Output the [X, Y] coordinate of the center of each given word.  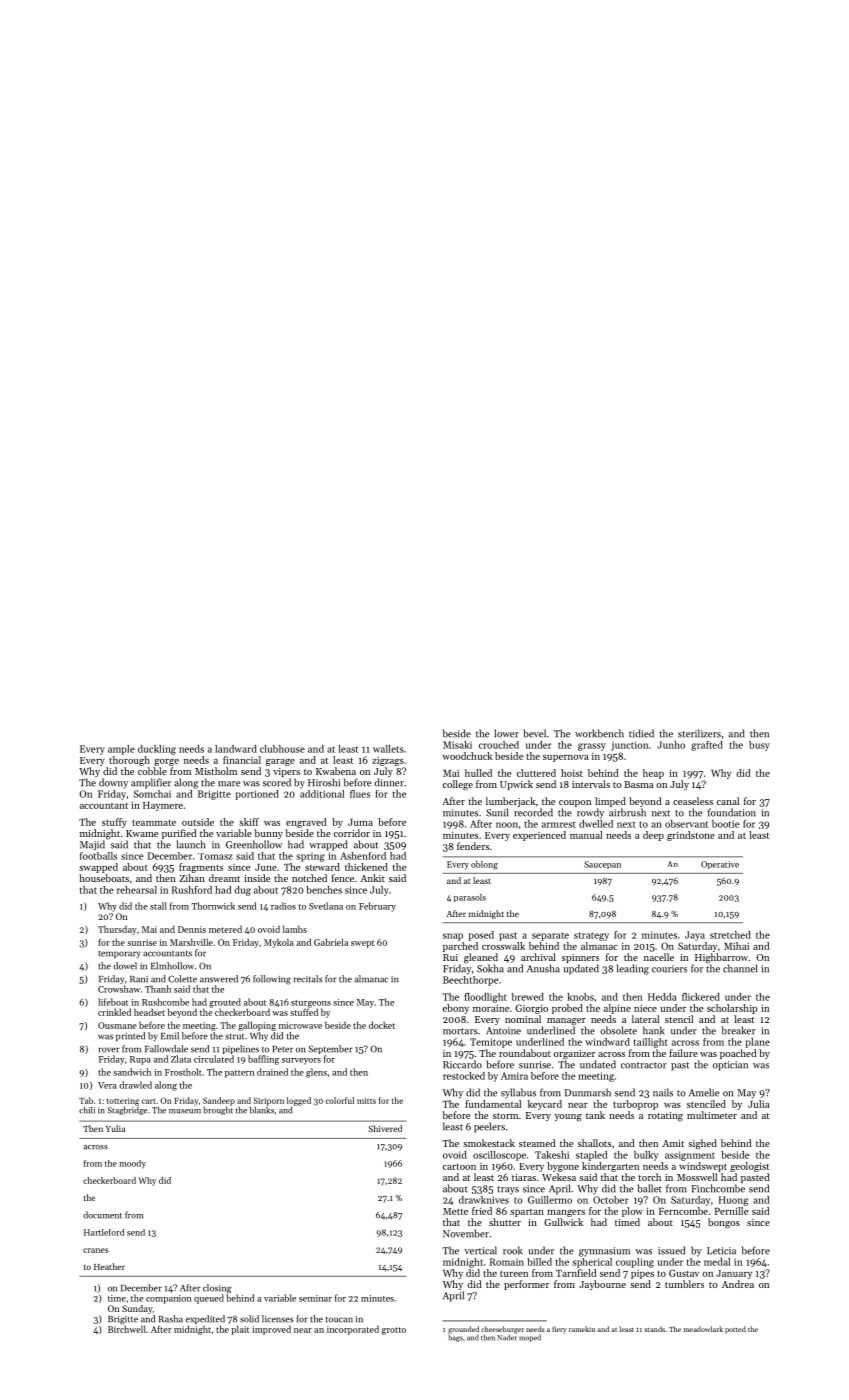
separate [550, 936]
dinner [389, 782]
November [466, 1233]
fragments [201, 868]
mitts [366, 1101]
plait [240, 1330]
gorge [166, 762]
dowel [125, 966]
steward [322, 867]
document [102, 1215]
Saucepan [602, 865]
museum [185, 1111]
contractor [644, 1065]
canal [728, 801]
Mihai [736, 946]
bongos [724, 1223]
